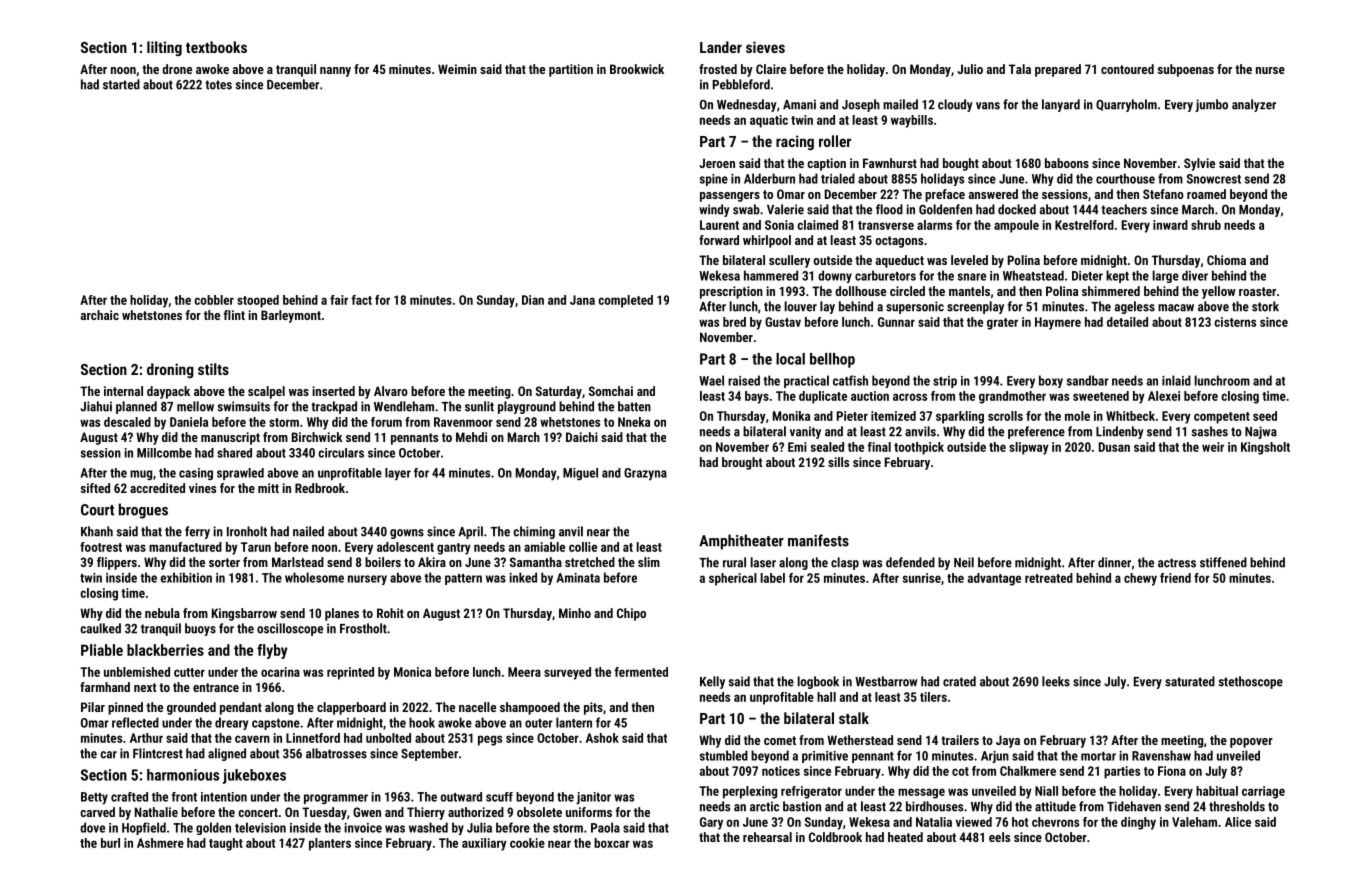 This image has width=1372, height=887. What do you see at coordinates (835, 837) in the image?
I see `Coldbrook` at bounding box center [835, 837].
